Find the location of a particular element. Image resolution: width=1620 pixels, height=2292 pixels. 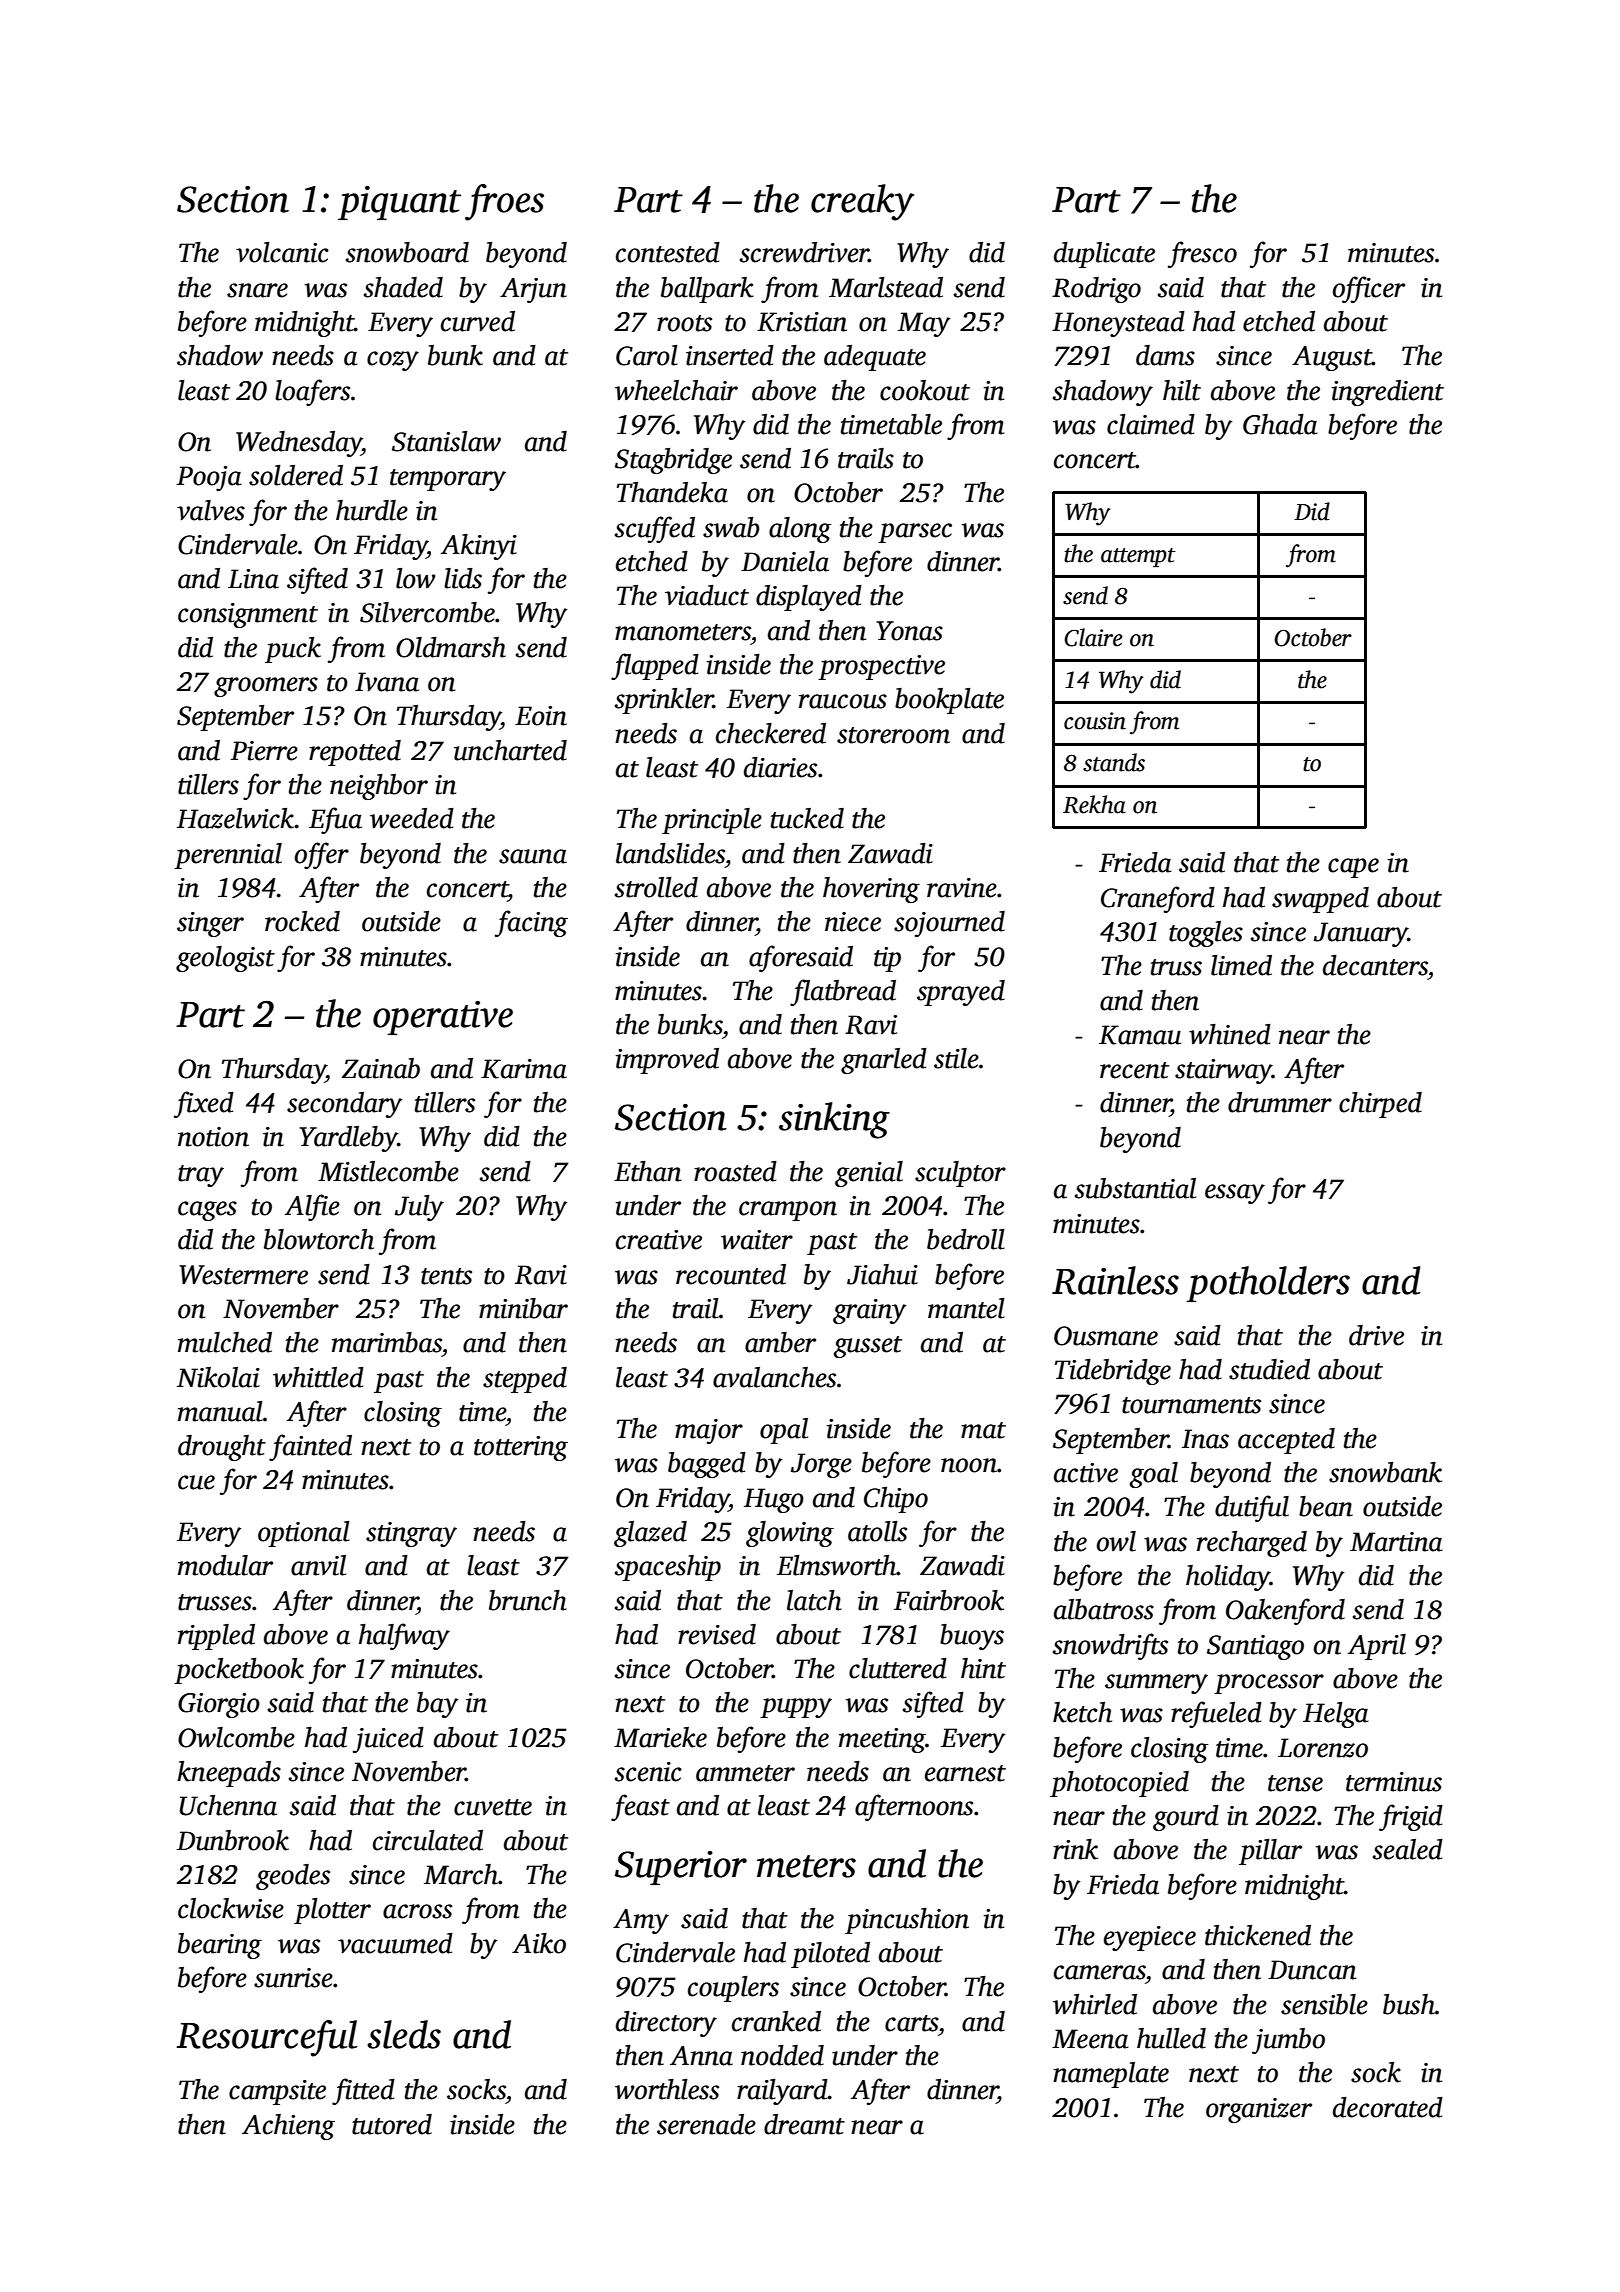

along is located at coordinates (800, 530).
